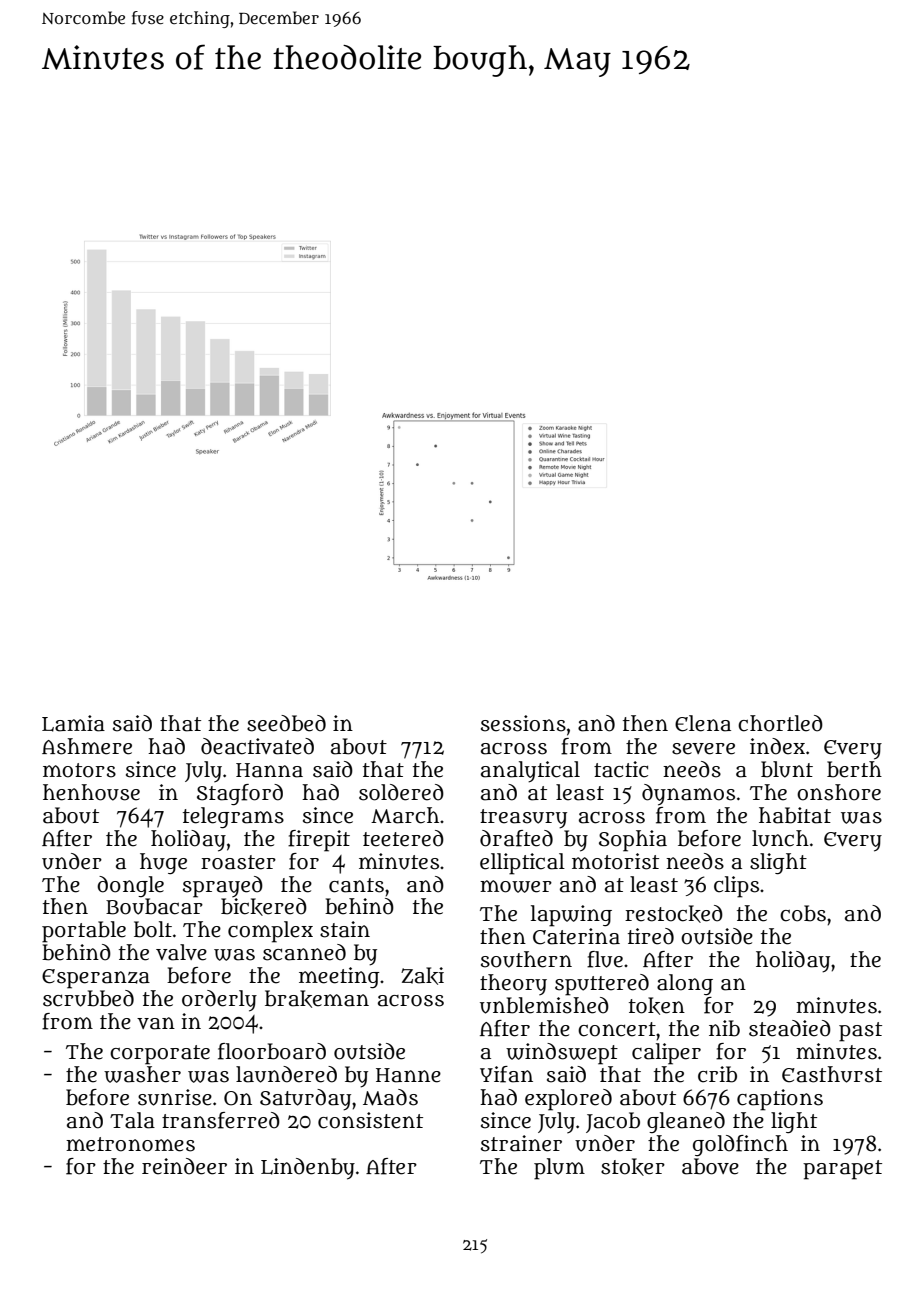 This image has height=1308, width=924. I want to click on stain, so click(345, 929).
